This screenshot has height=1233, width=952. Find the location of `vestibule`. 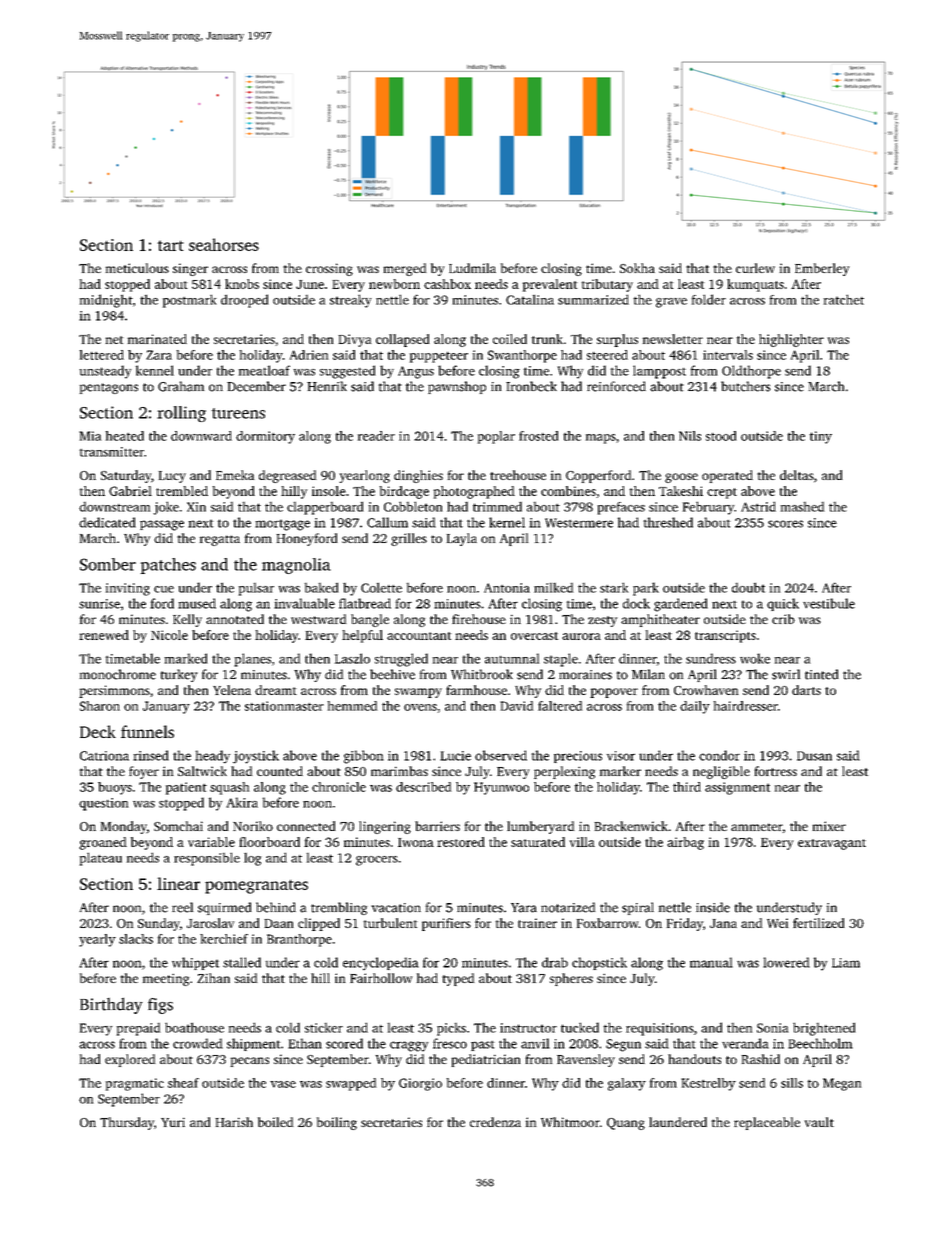

vestibule is located at coordinates (829, 603).
